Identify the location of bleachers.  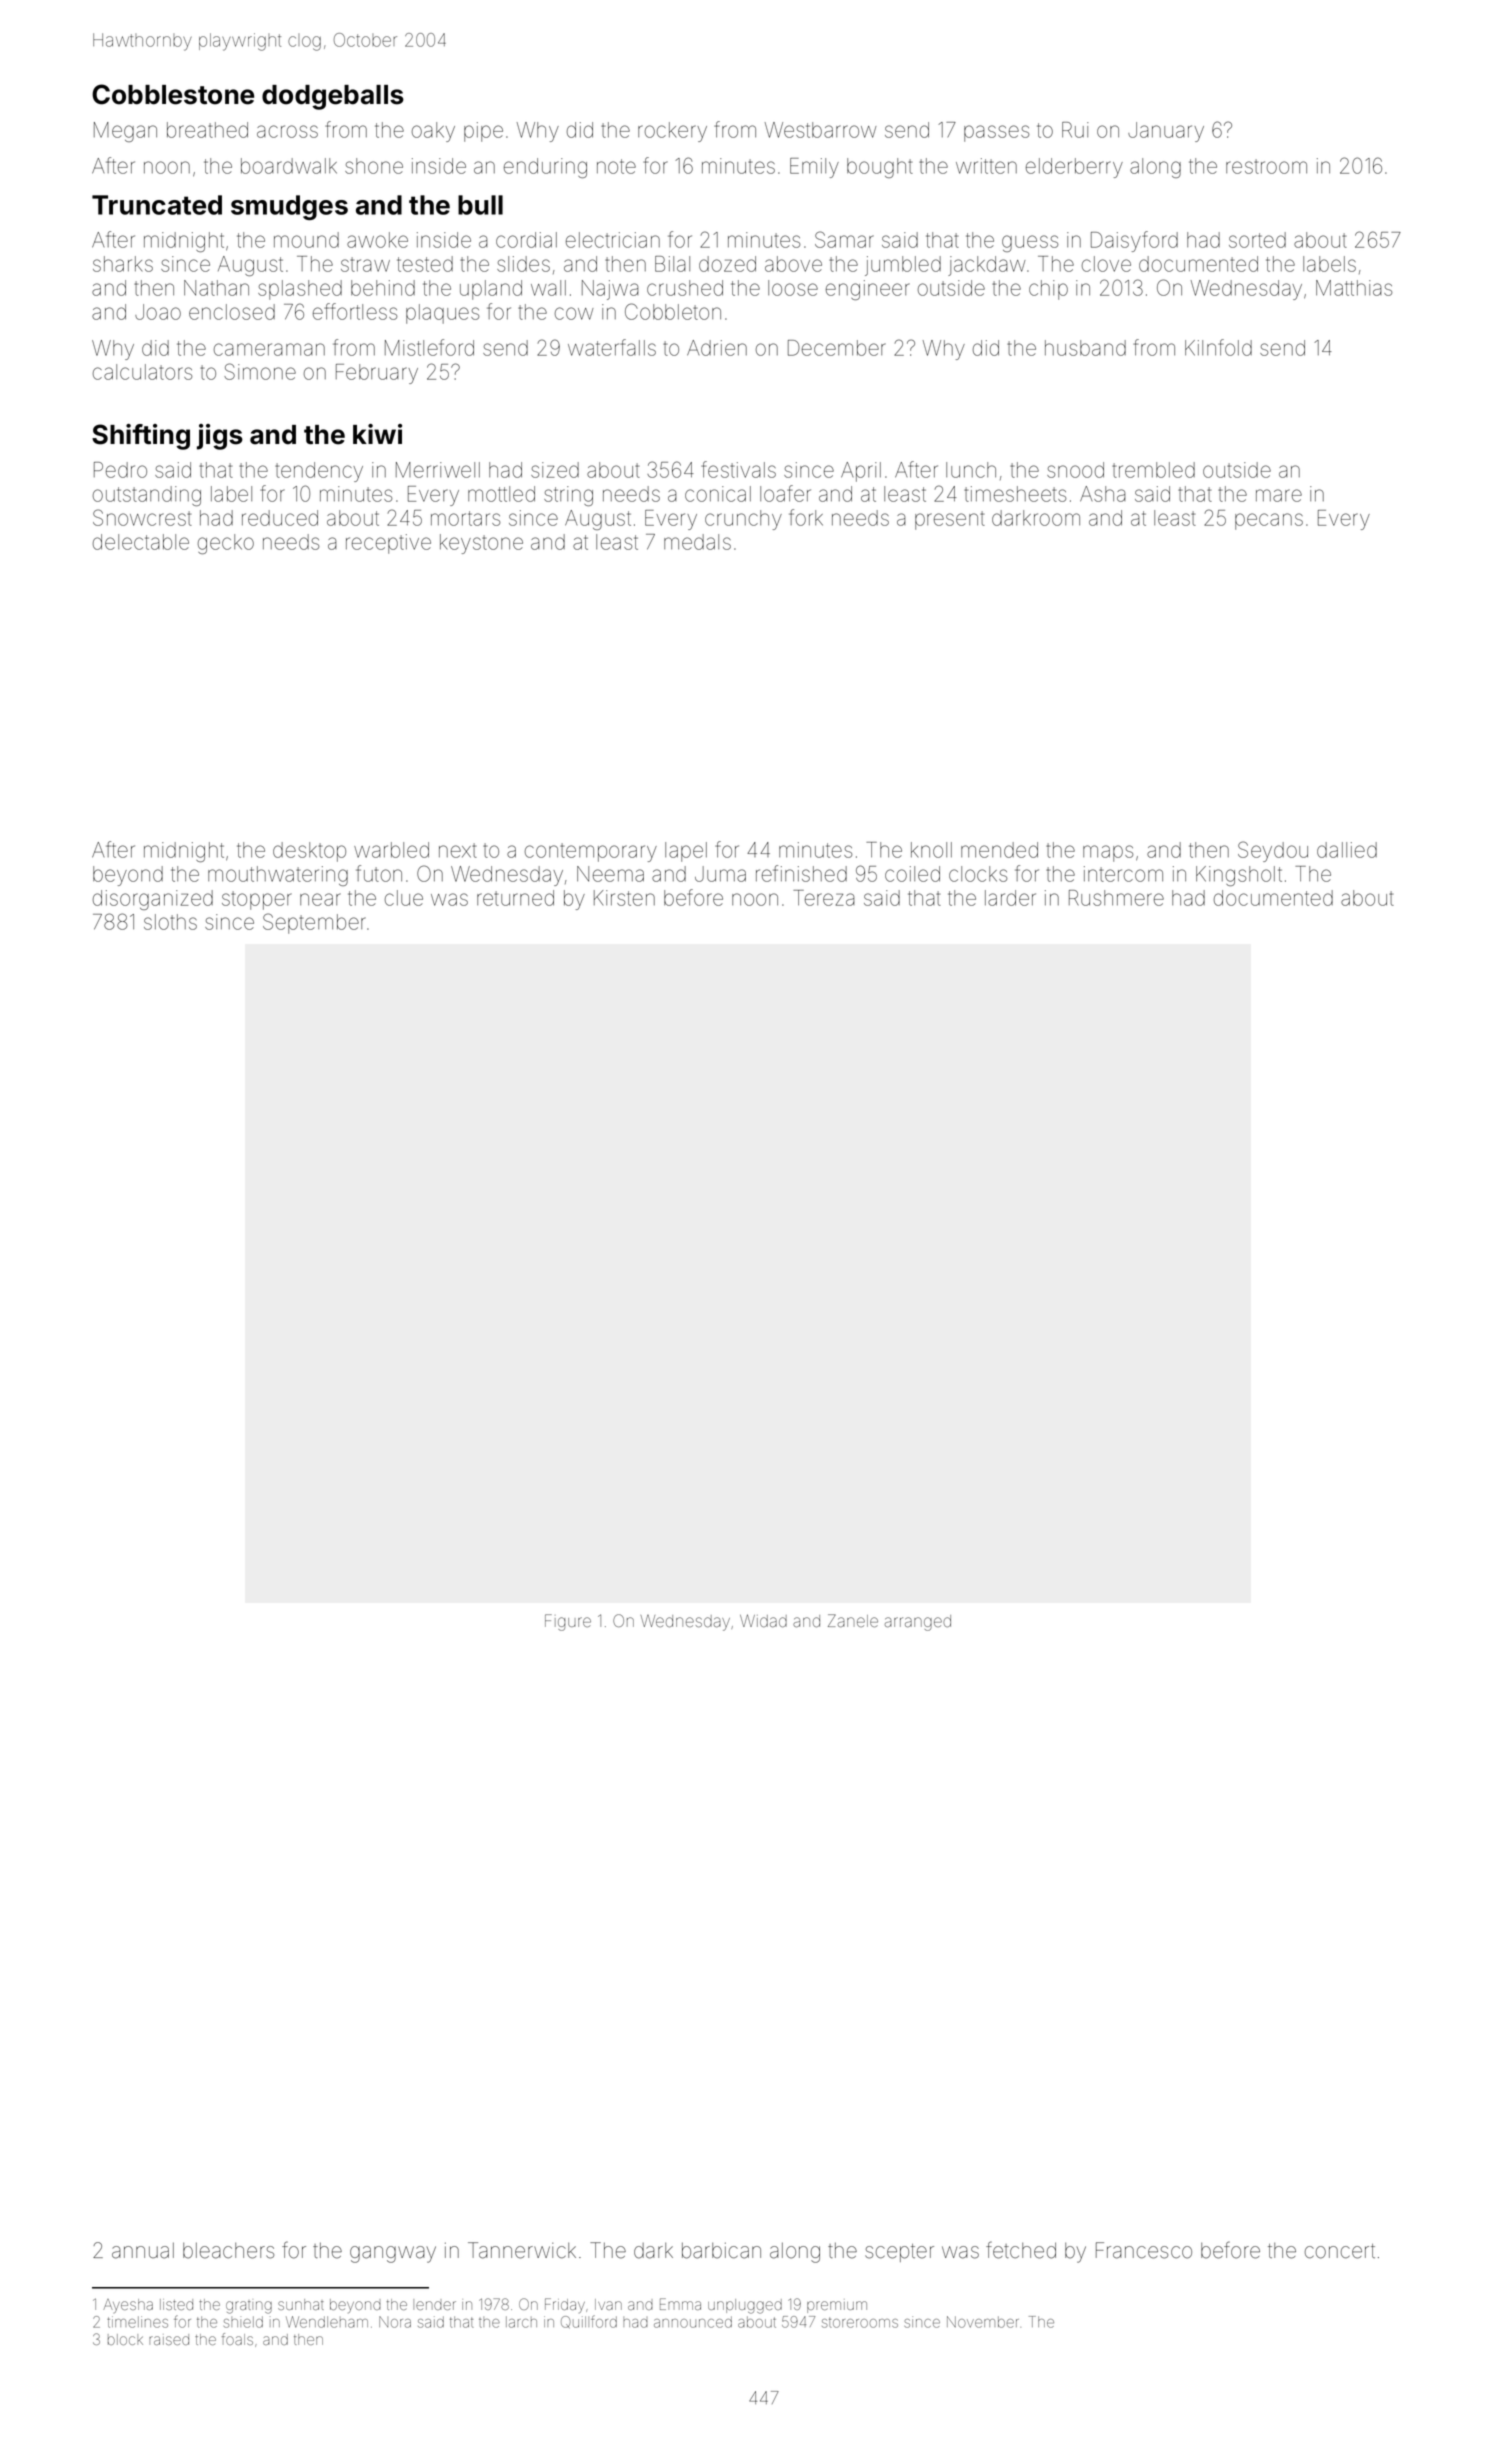
(228, 2251).
